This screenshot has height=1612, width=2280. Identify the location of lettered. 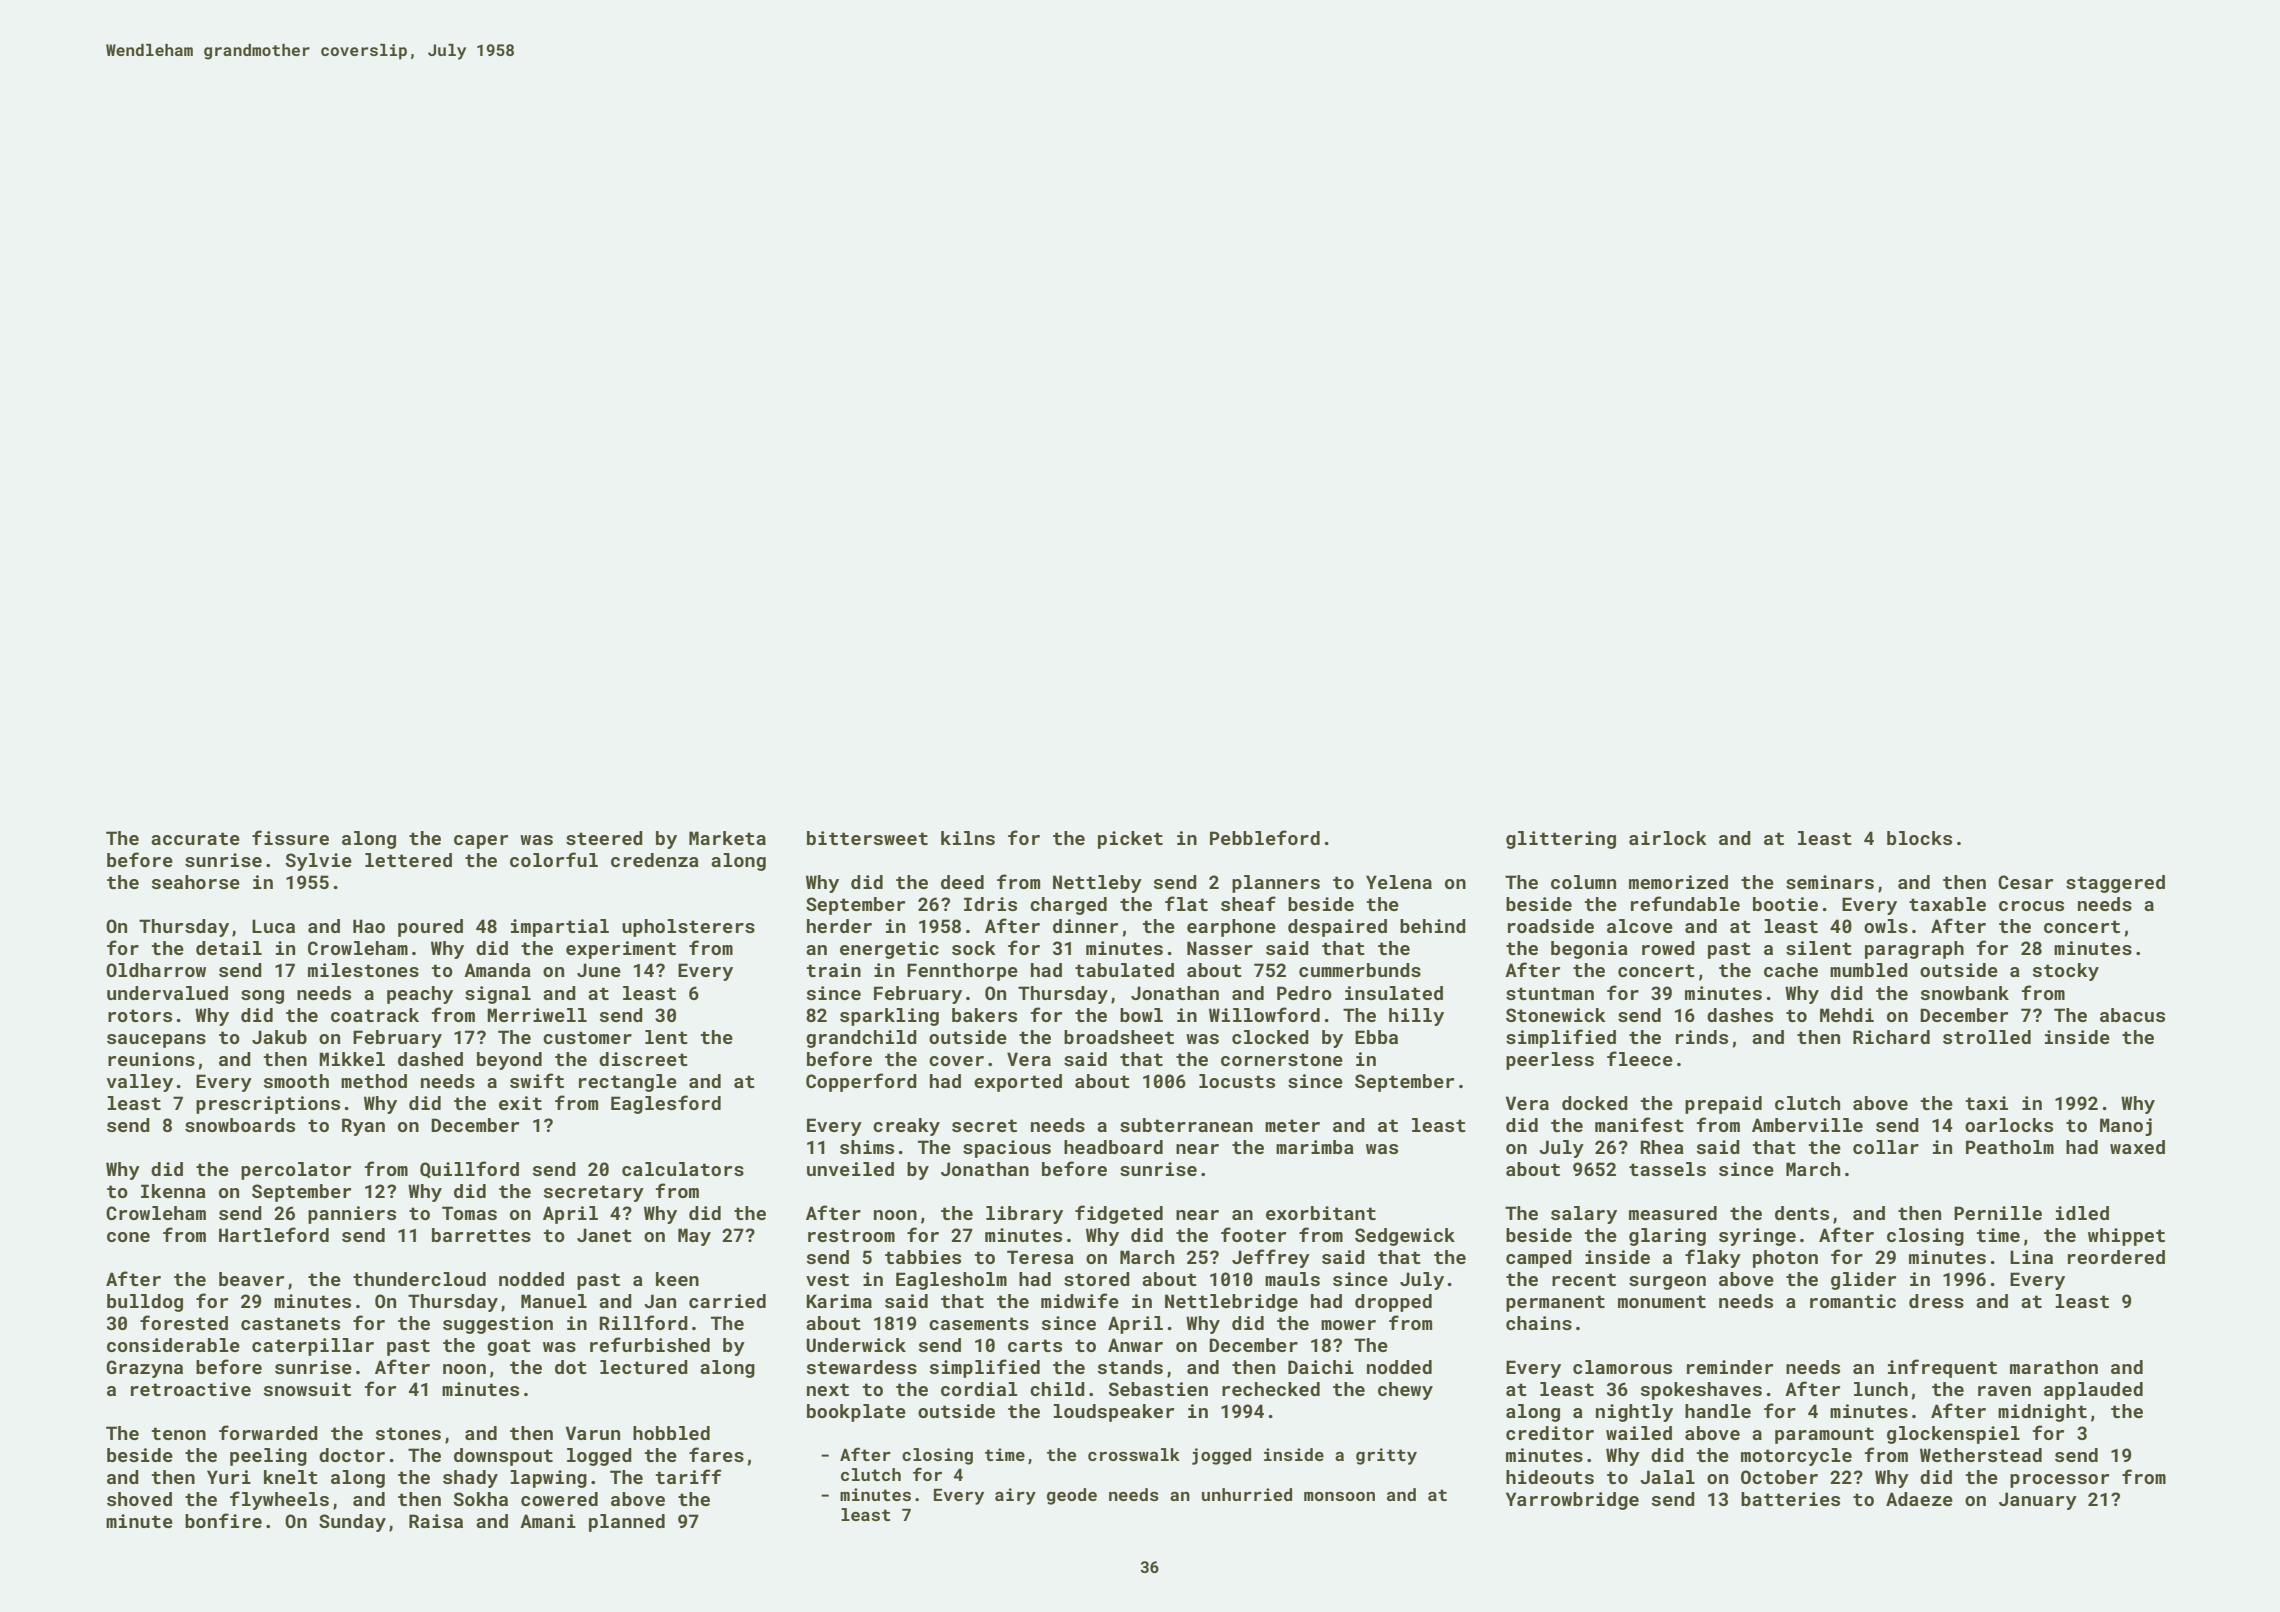
(408, 860).
